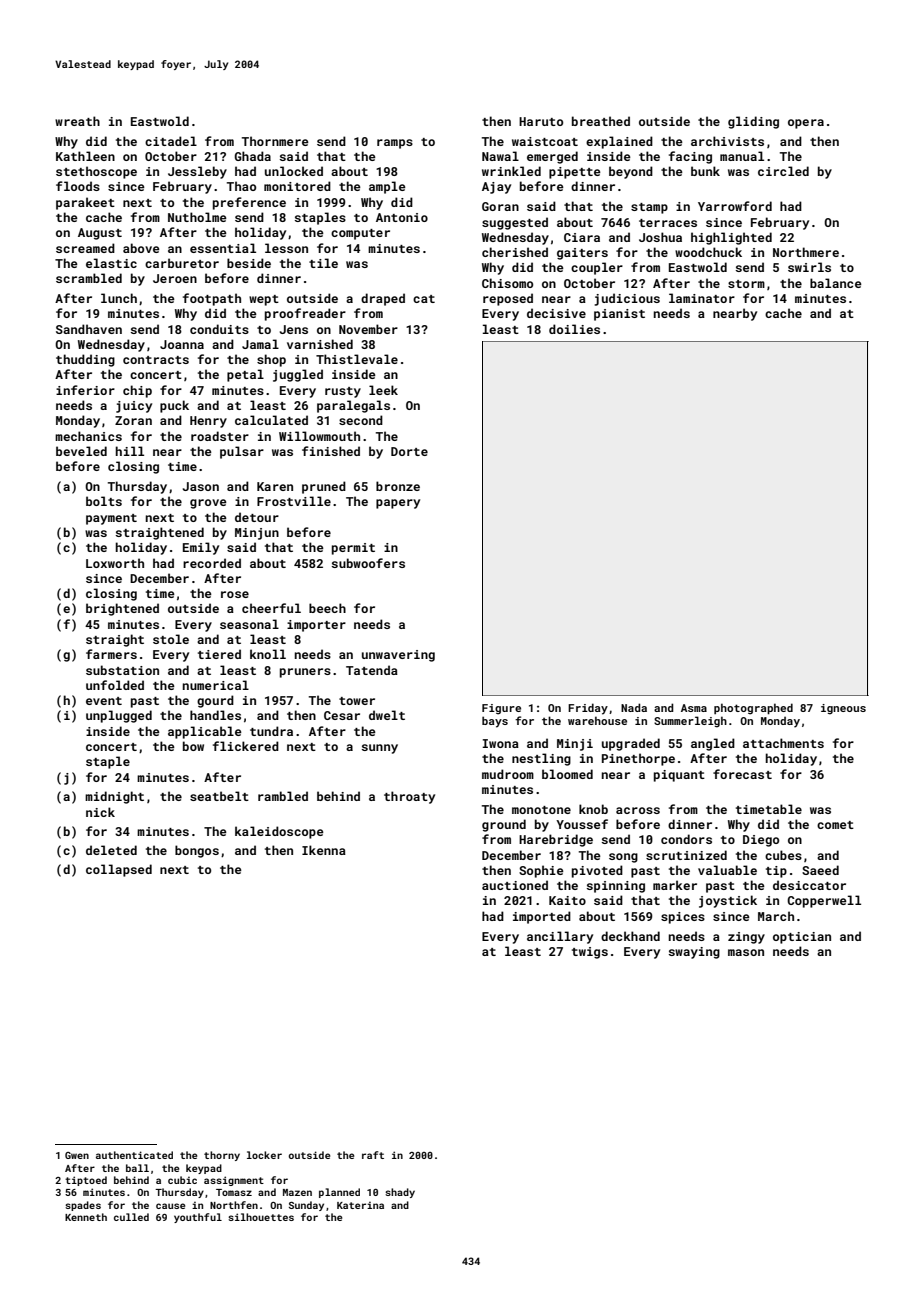 This screenshot has height=1308, width=924. What do you see at coordinates (835, 825) in the screenshot?
I see `comet` at bounding box center [835, 825].
